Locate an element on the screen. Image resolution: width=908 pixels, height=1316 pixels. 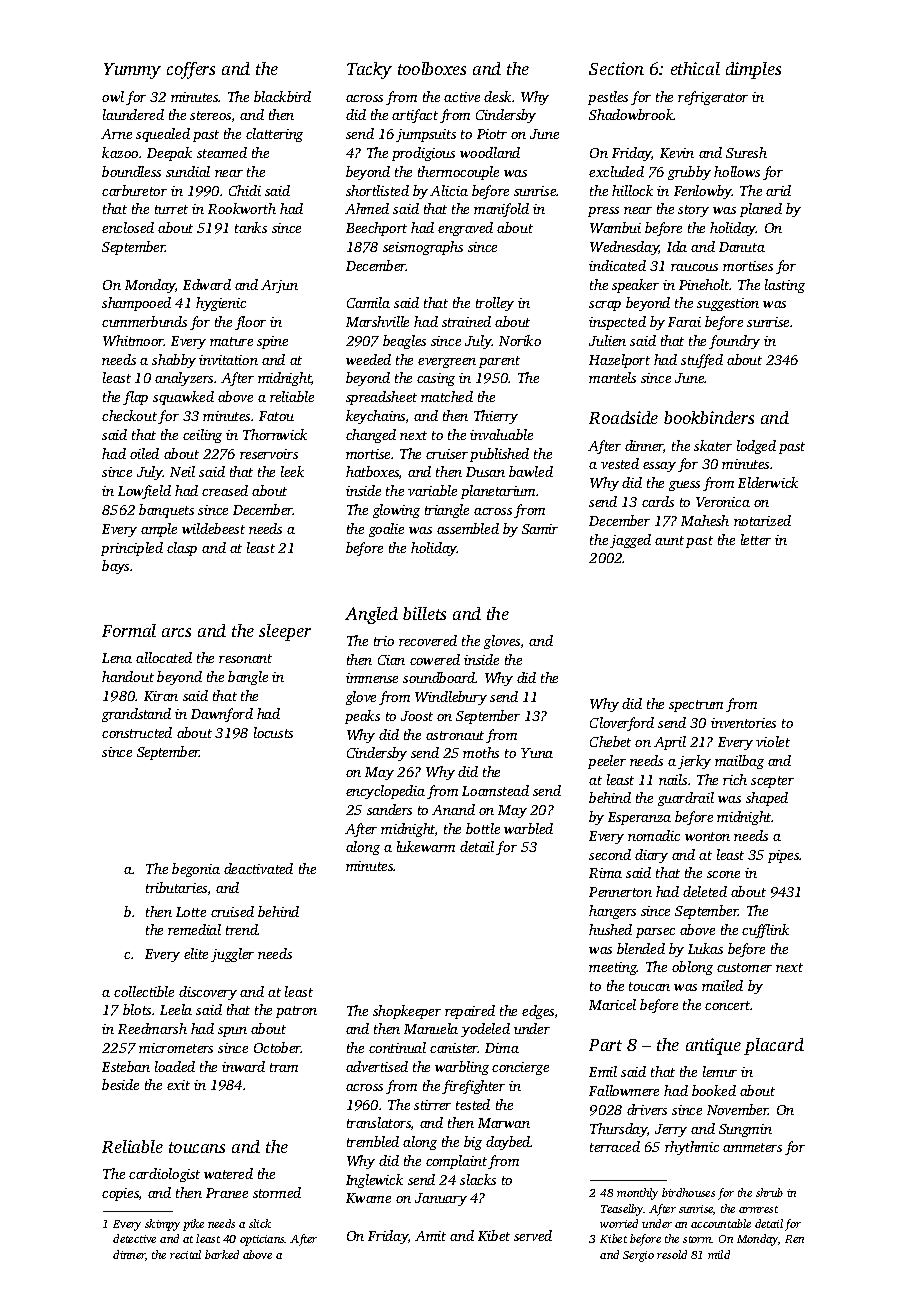
Yuna is located at coordinates (537, 753).
